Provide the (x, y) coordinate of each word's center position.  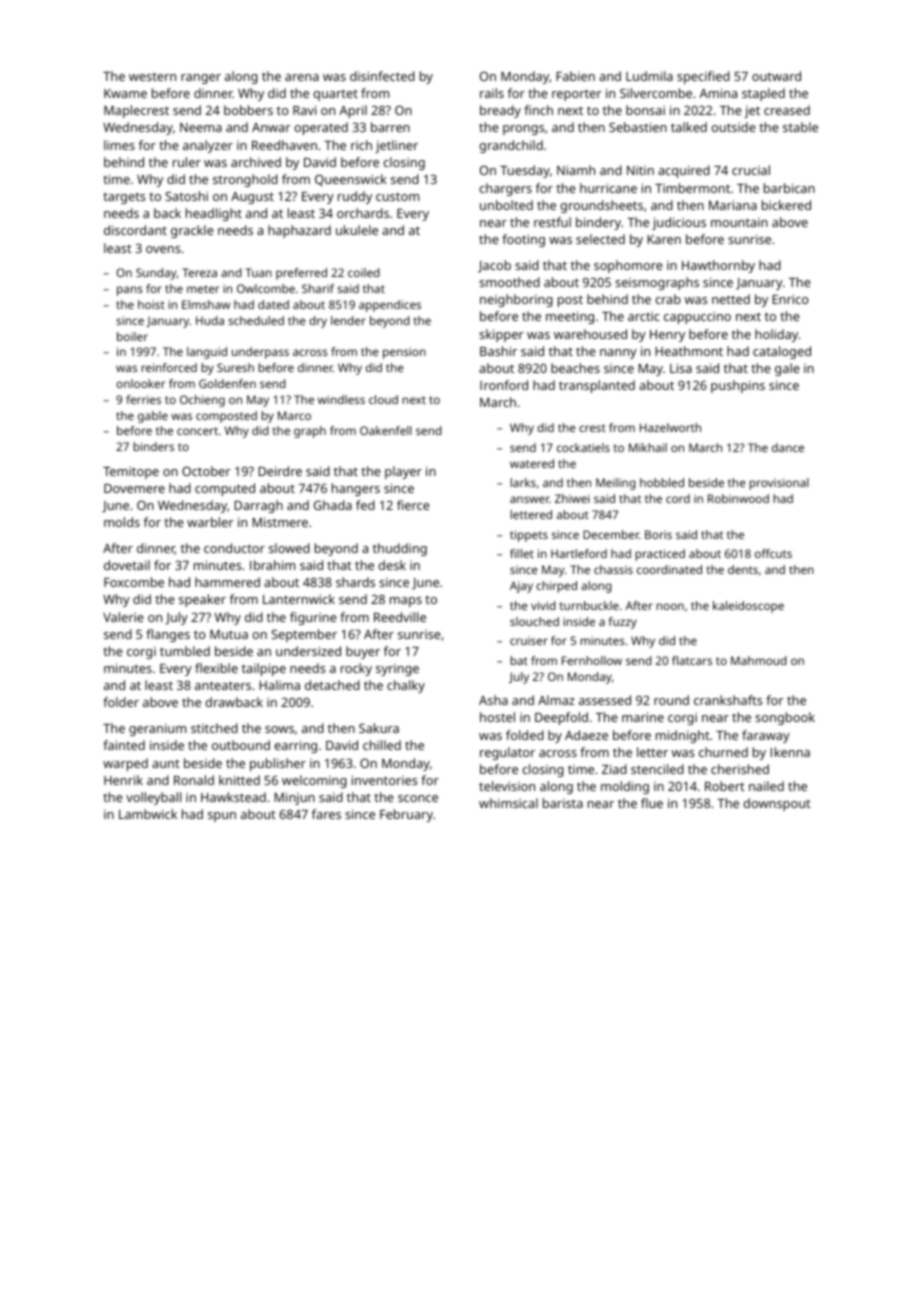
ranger (201, 79)
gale (787, 369)
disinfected (382, 76)
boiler (132, 336)
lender (348, 320)
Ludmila (649, 76)
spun (222, 817)
